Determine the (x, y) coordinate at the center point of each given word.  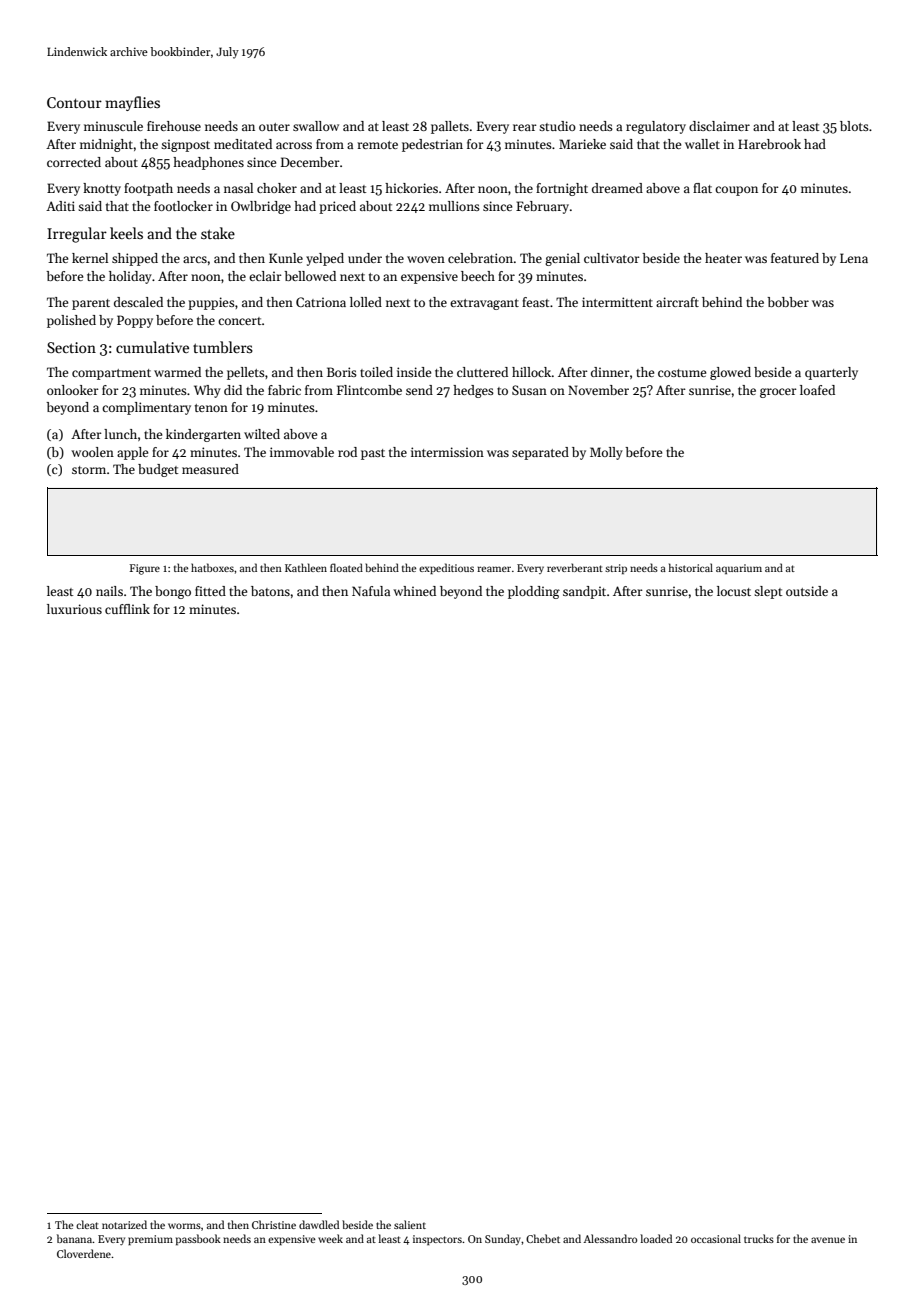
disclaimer (719, 126)
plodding (534, 592)
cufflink (127, 609)
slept (768, 592)
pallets (450, 127)
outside (807, 591)
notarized (124, 1224)
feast (535, 302)
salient (410, 1224)
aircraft (677, 302)
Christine (274, 1224)
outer (274, 127)
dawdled (319, 1224)
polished (71, 321)
